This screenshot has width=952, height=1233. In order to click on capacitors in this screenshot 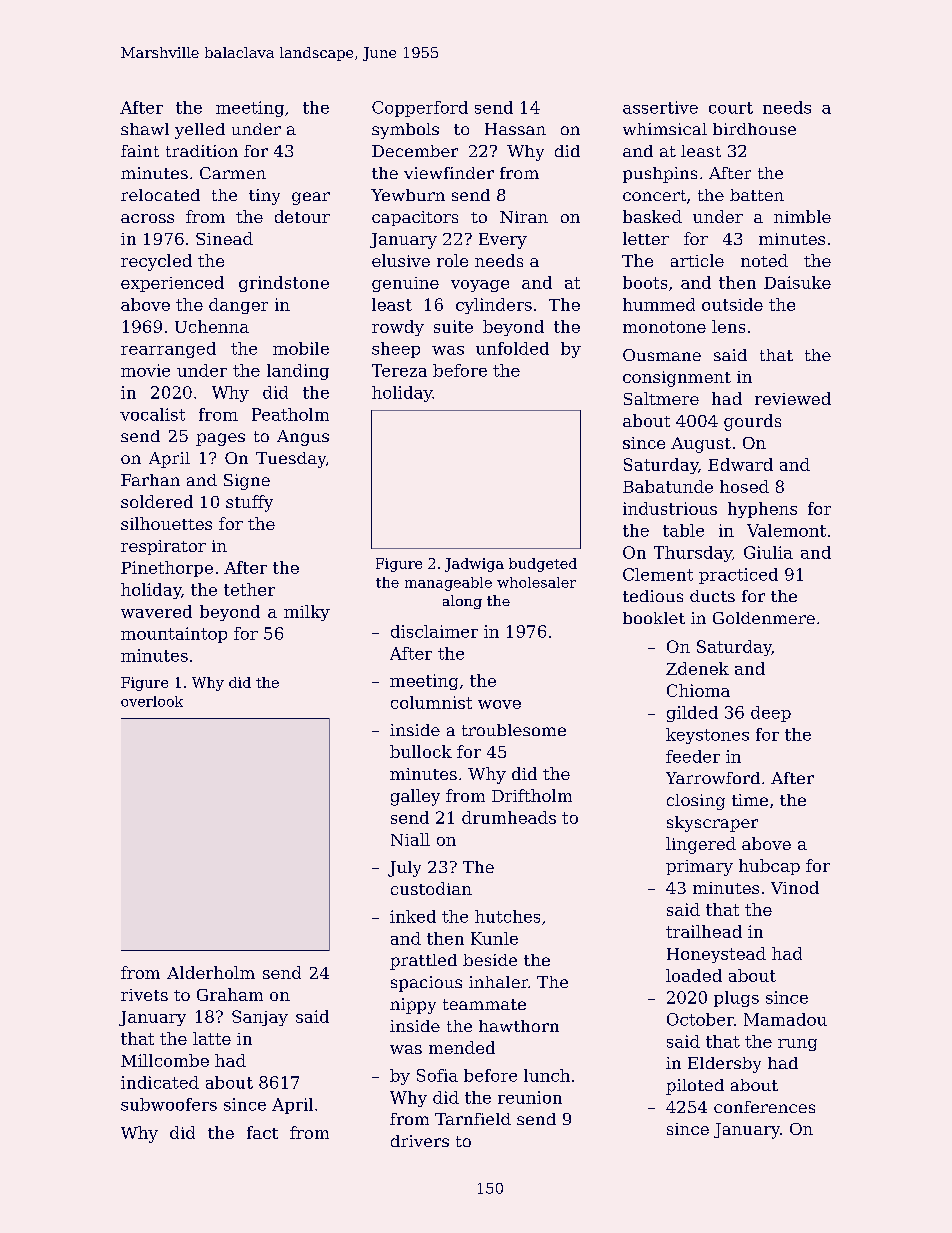, I will do `click(415, 218)`.
